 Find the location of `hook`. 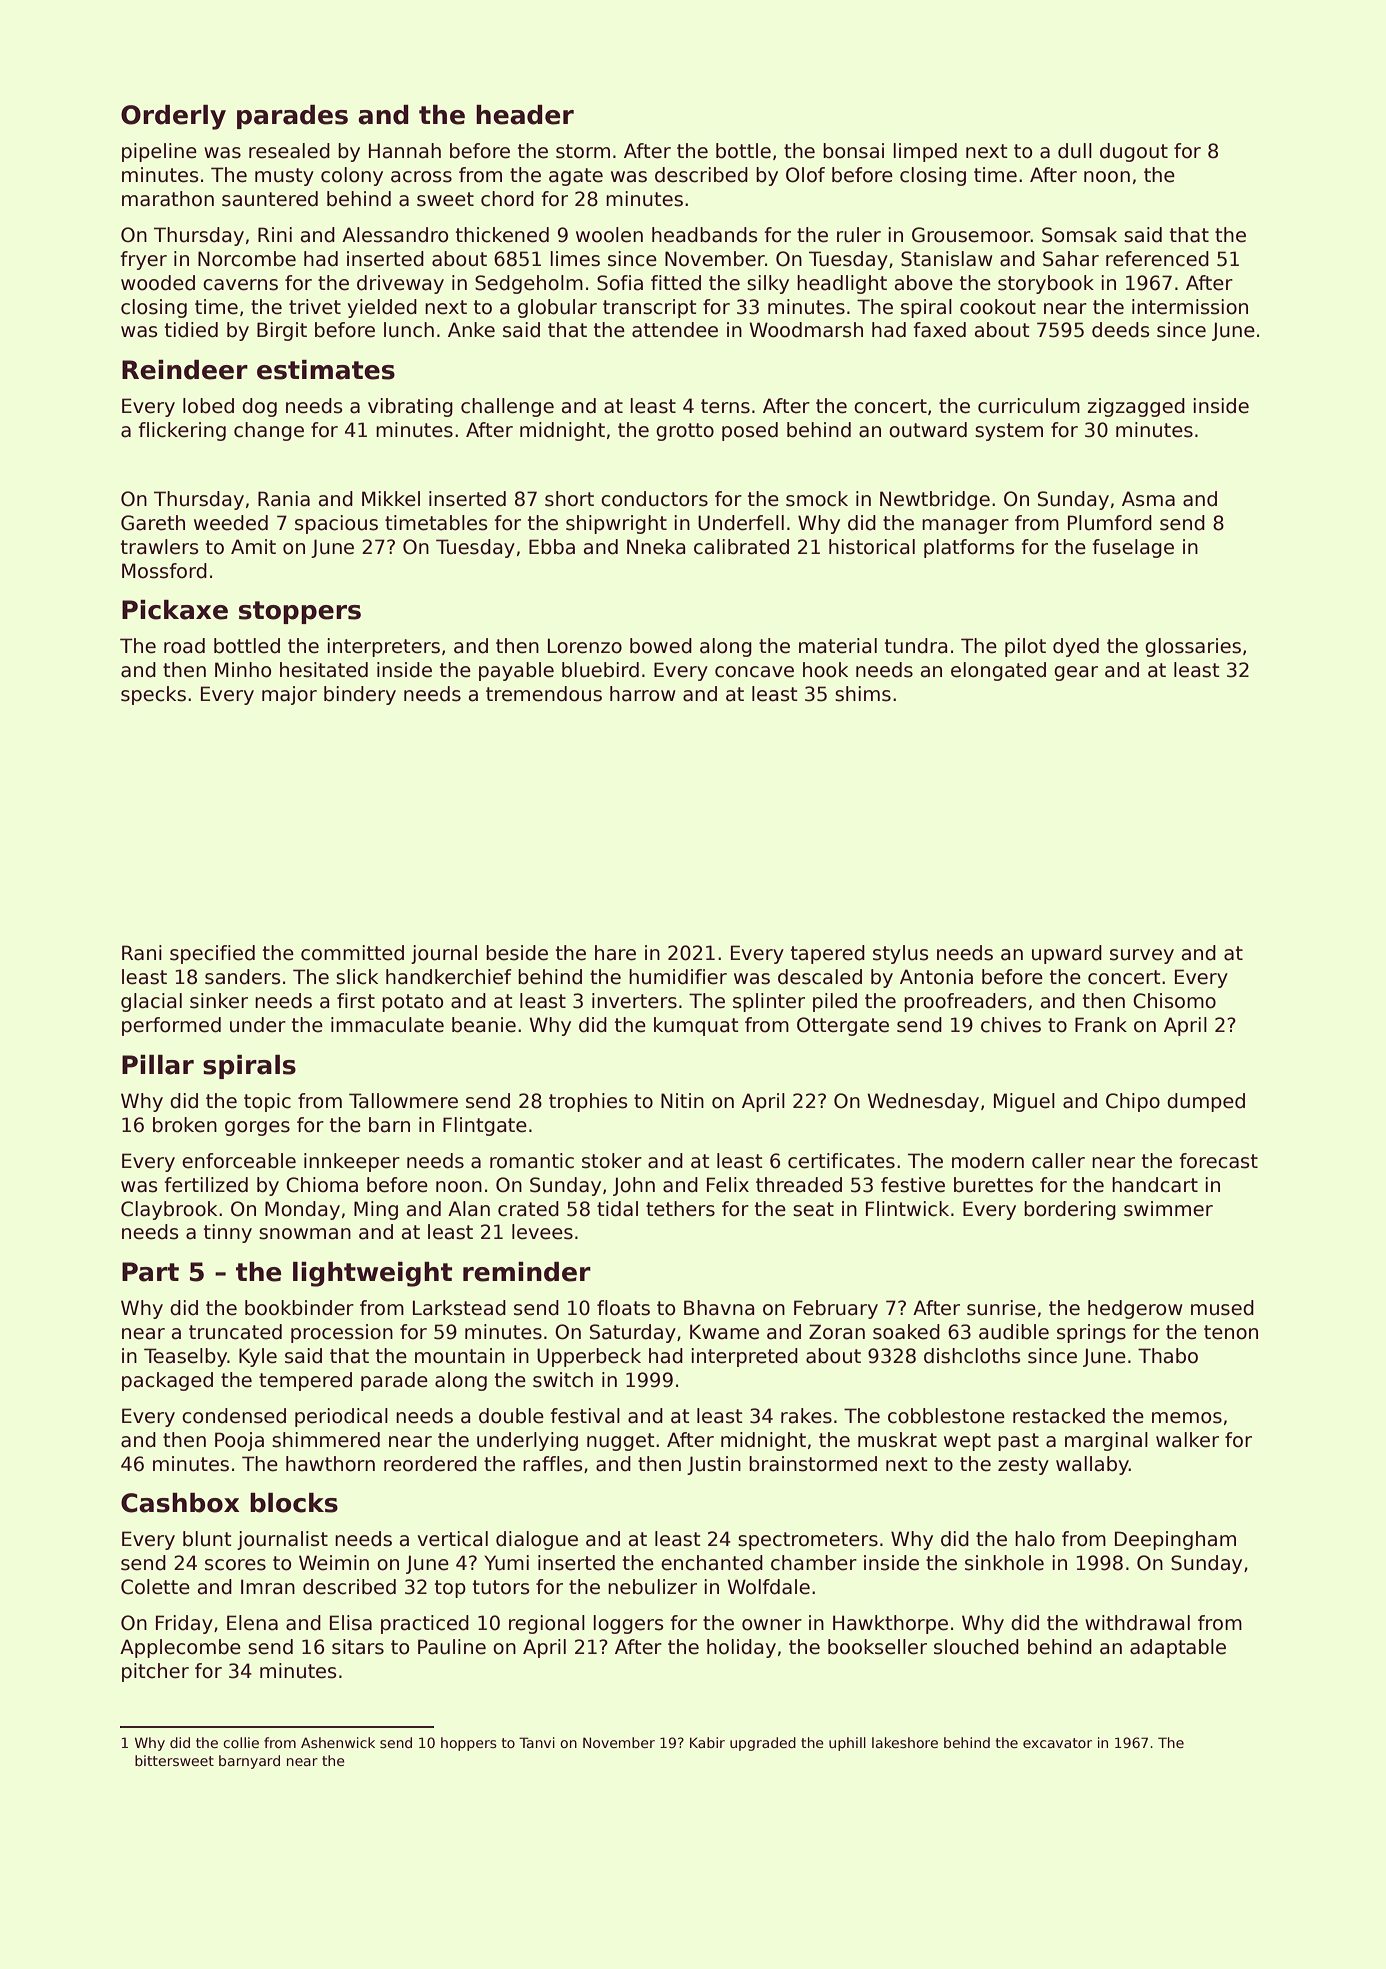

hook is located at coordinates (825, 670).
